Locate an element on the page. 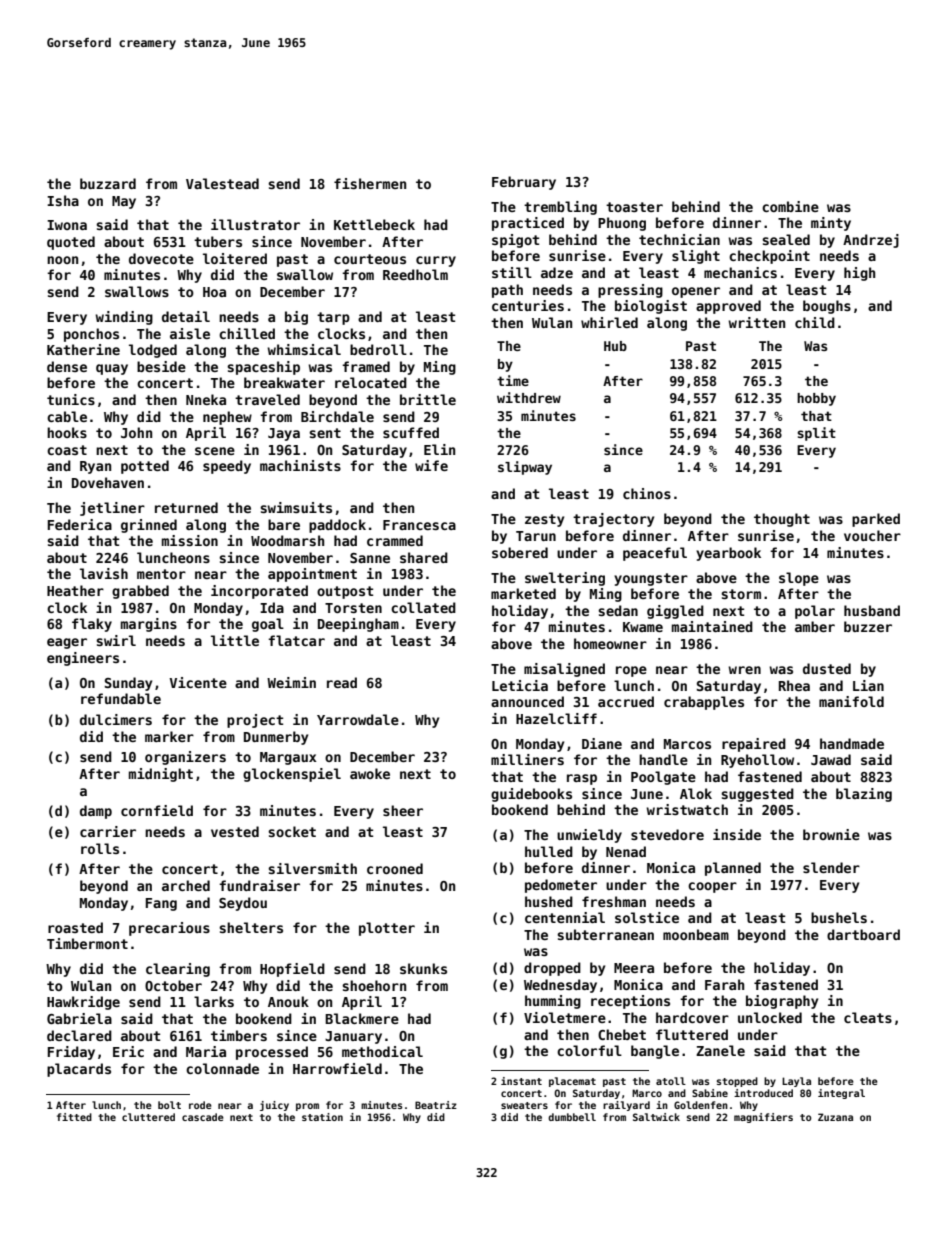  larks is located at coordinates (214, 1001).
